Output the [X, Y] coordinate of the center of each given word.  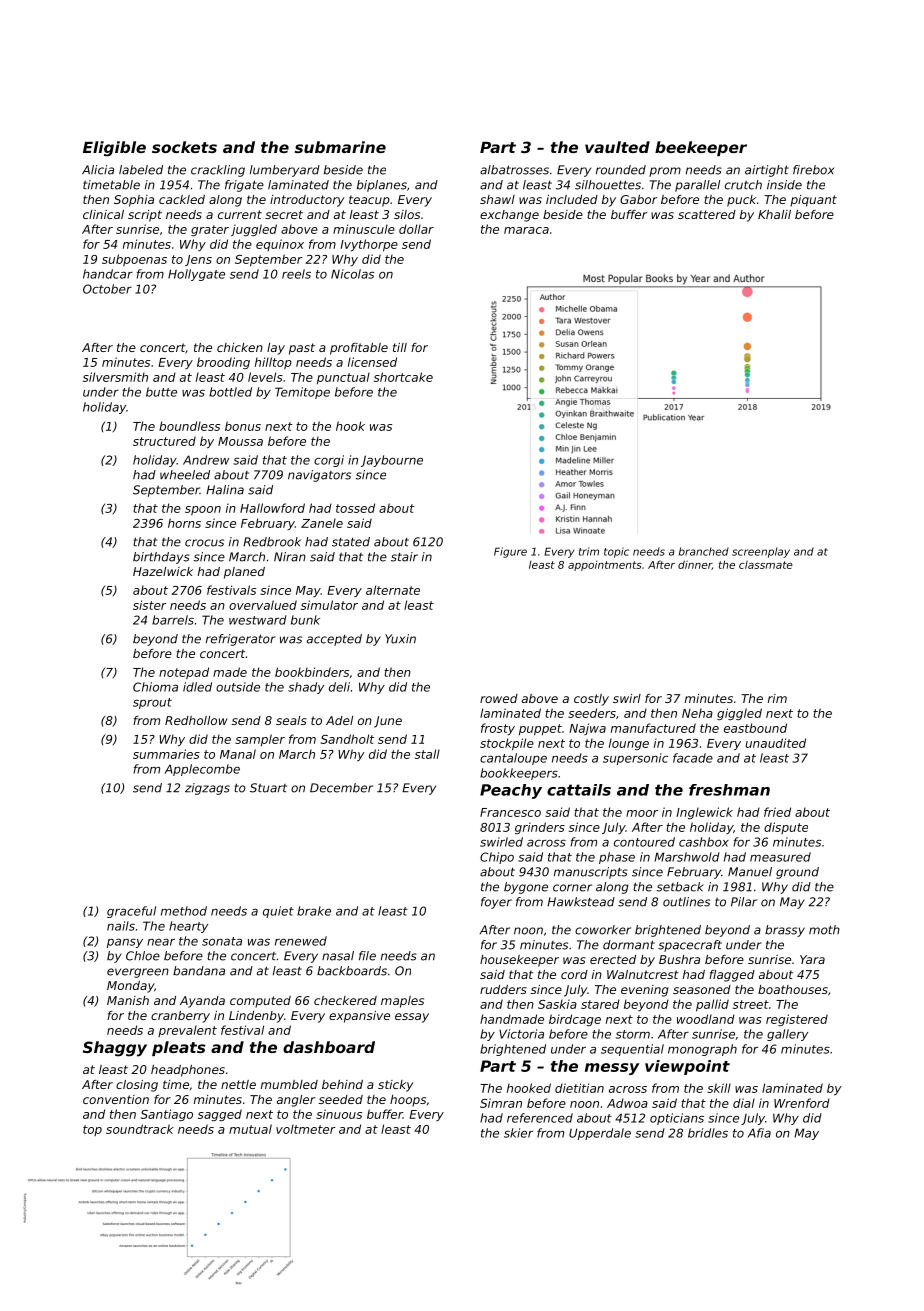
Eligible [114, 149]
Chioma [155, 687]
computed [260, 1002]
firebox [813, 170]
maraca [526, 230]
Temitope [302, 393]
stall [427, 754]
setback [680, 887]
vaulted [617, 147]
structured [164, 441]
